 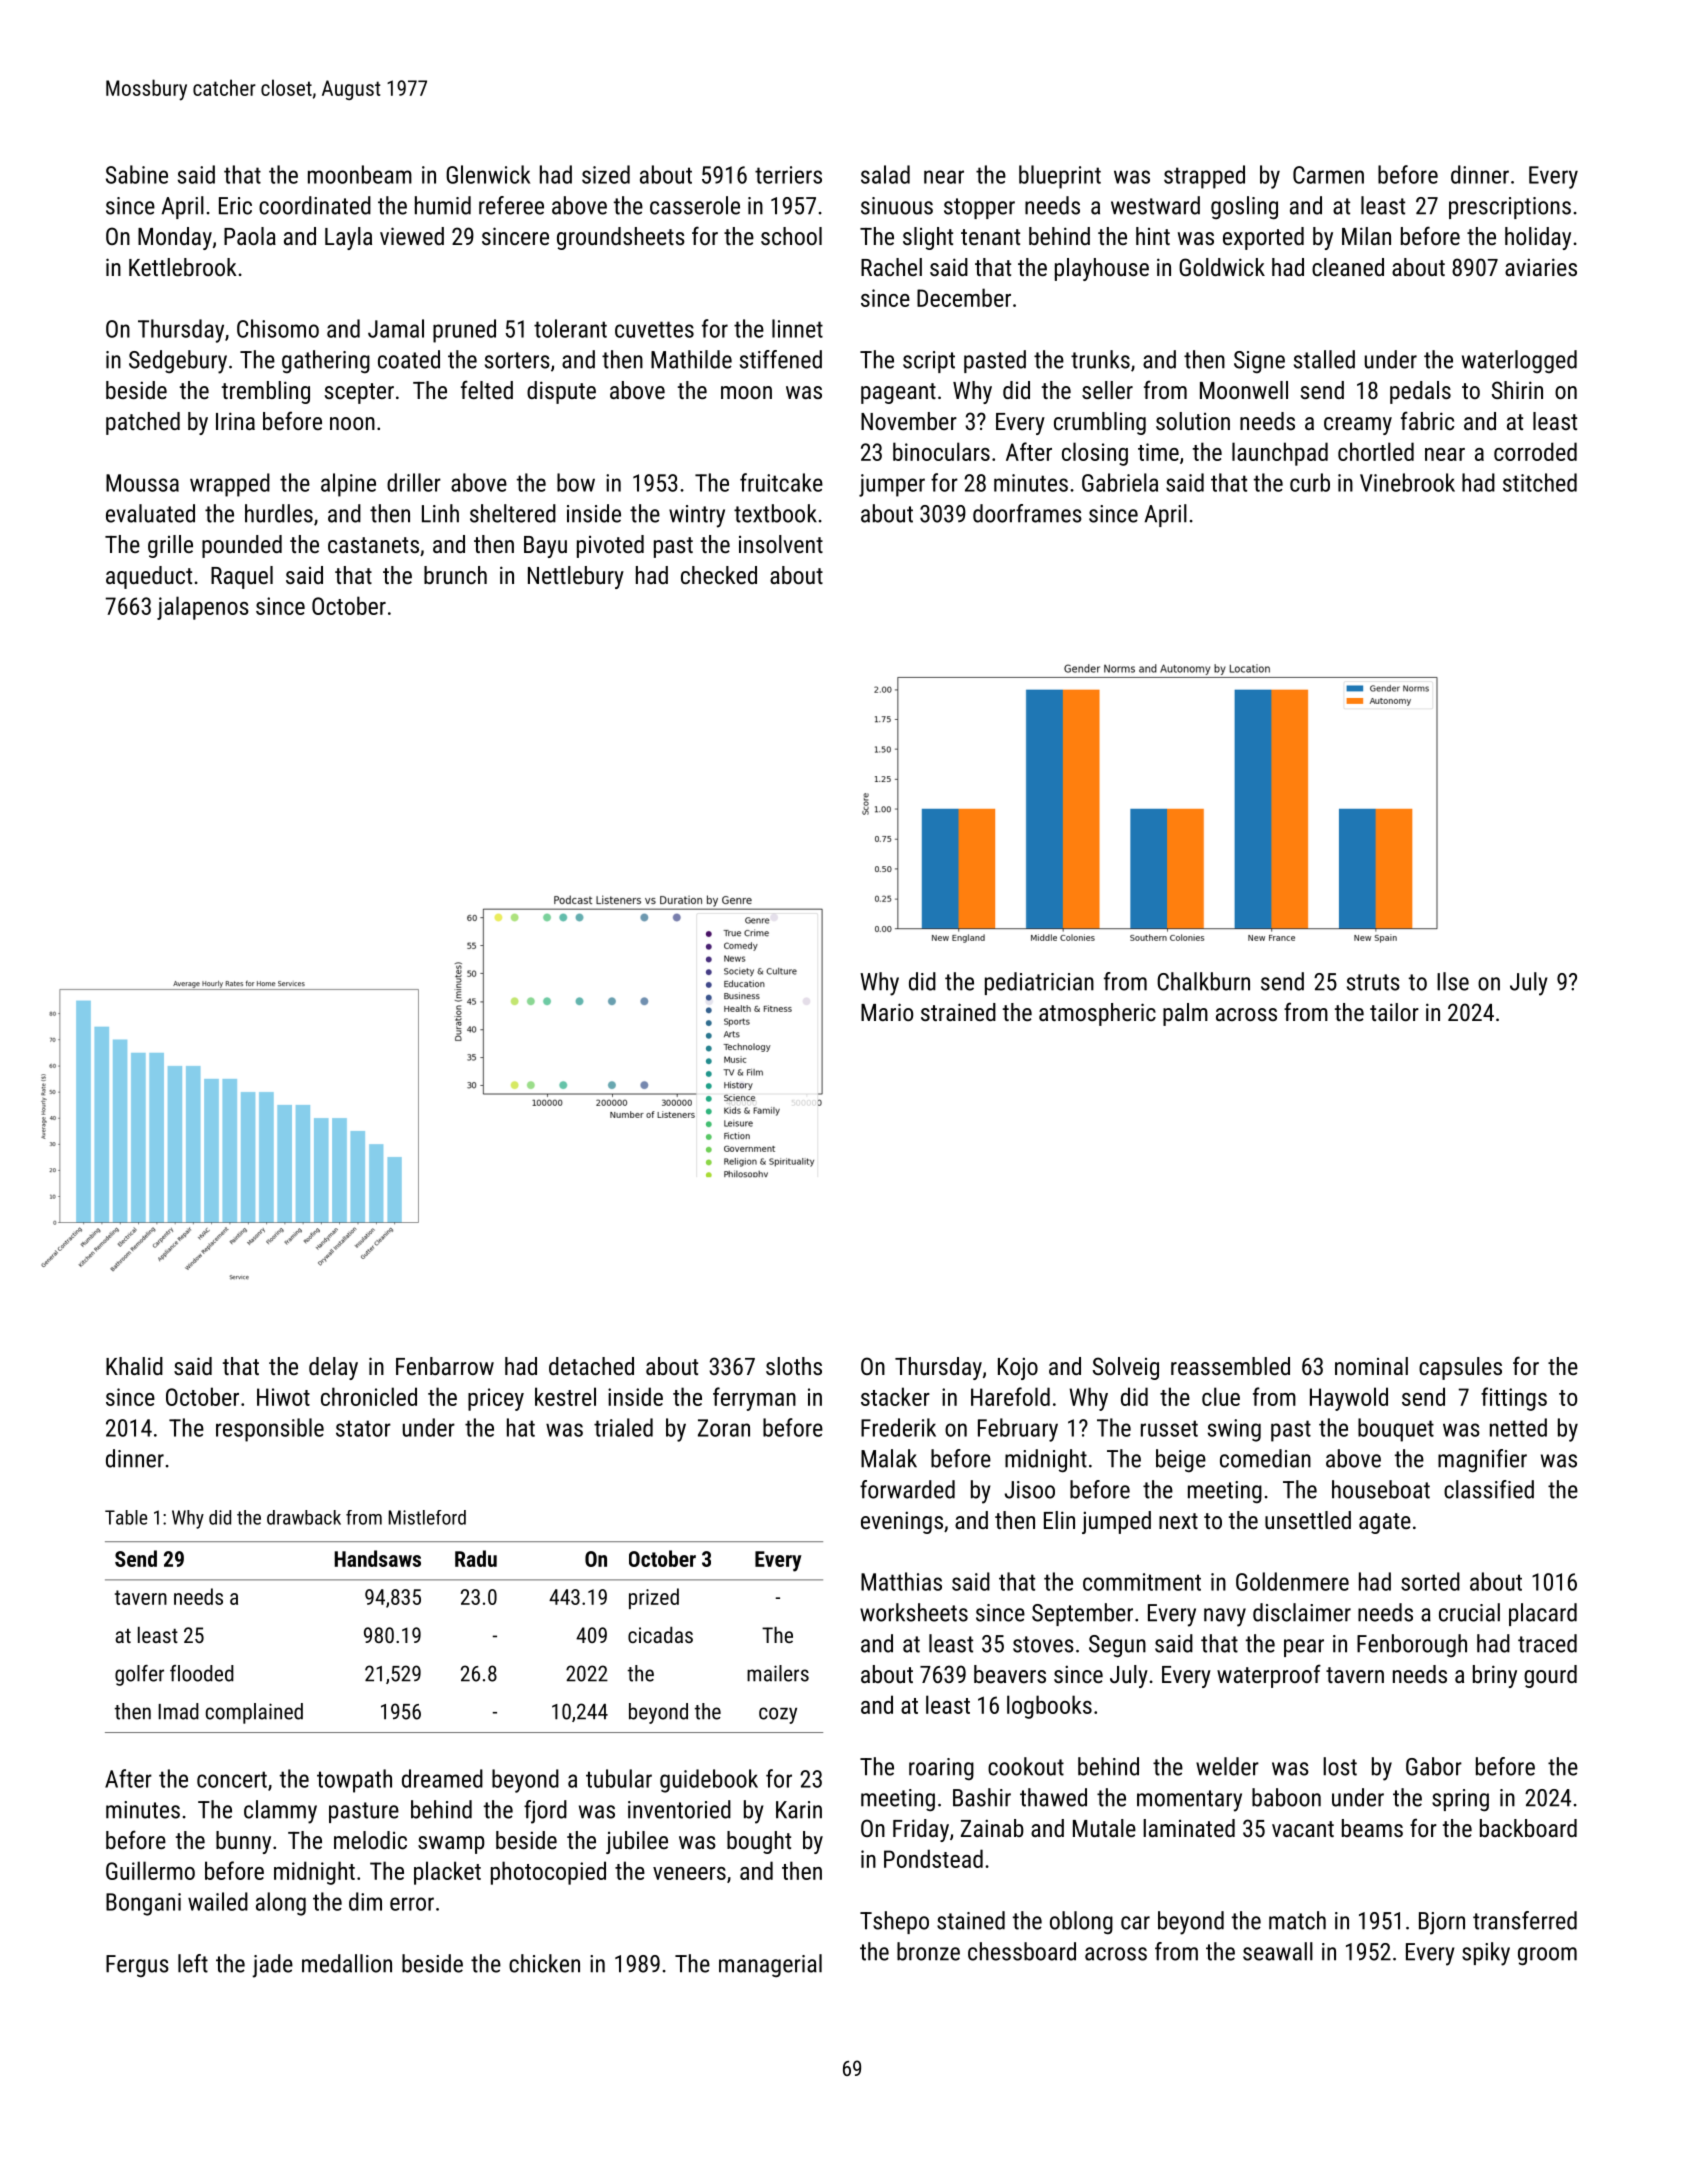 What do you see at coordinates (1453, 981) in the screenshot?
I see `Ilse` at bounding box center [1453, 981].
